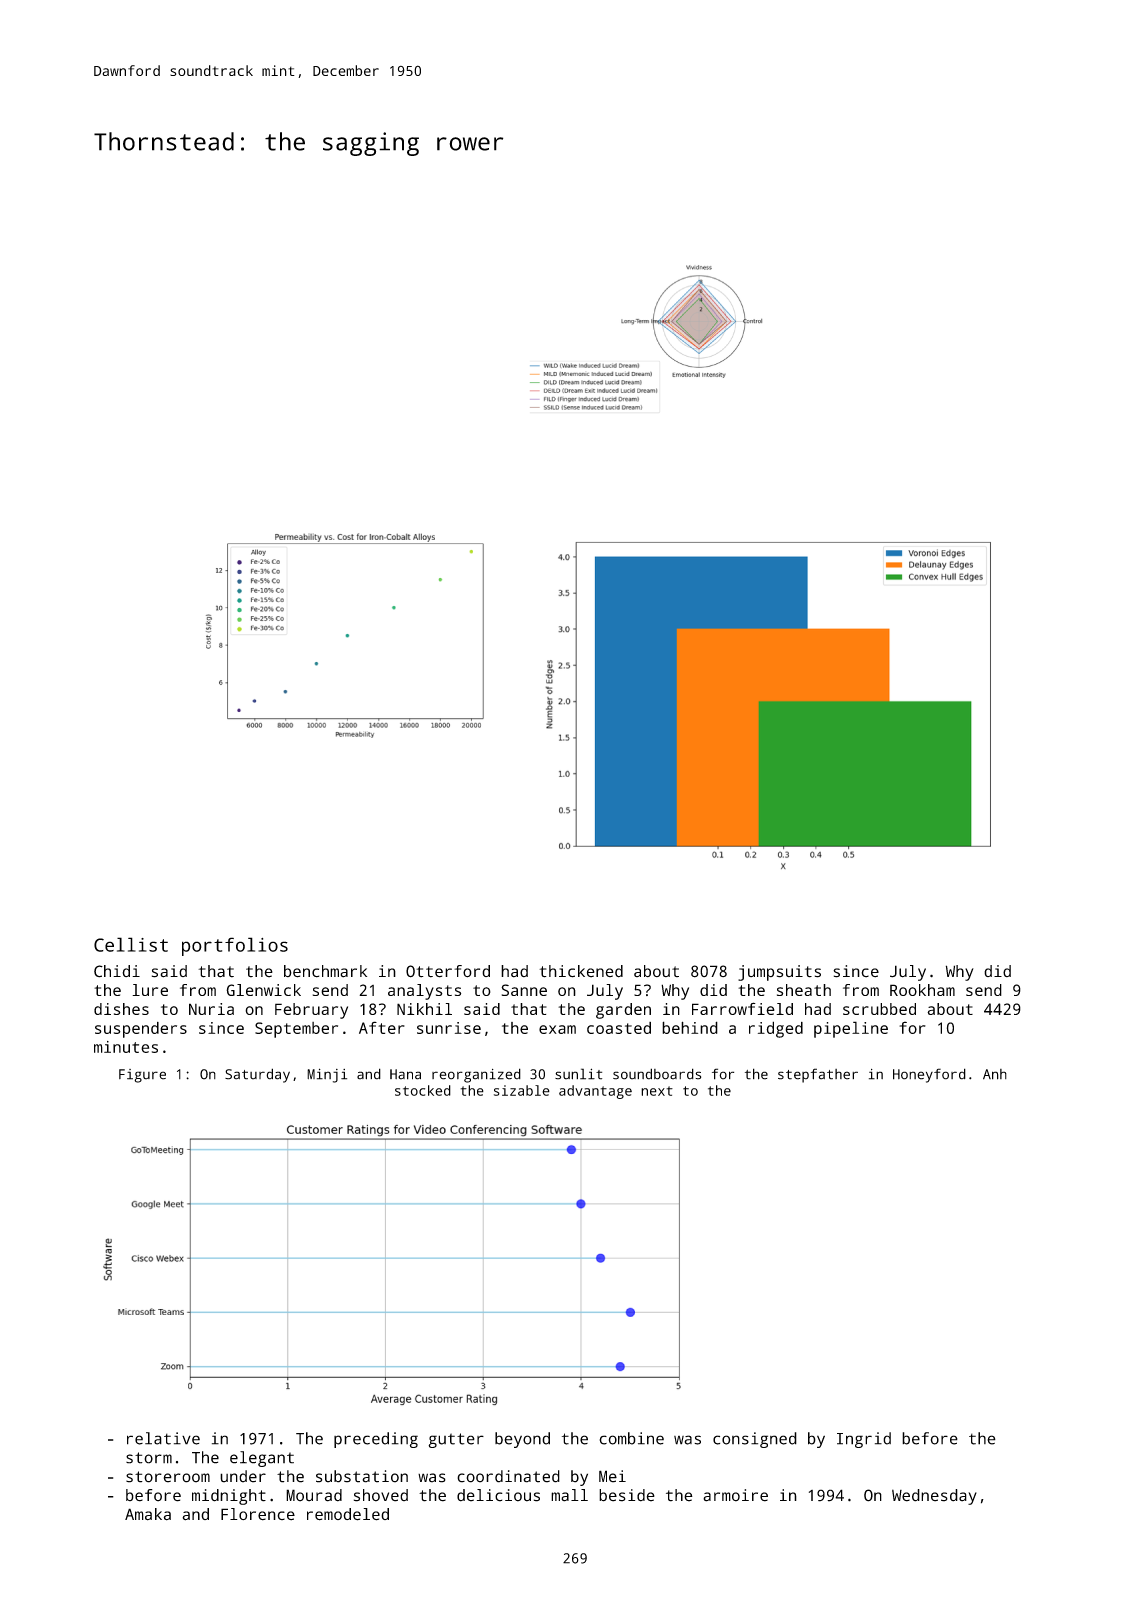 The image size is (1125, 1598). I want to click on relative, so click(163, 1438).
